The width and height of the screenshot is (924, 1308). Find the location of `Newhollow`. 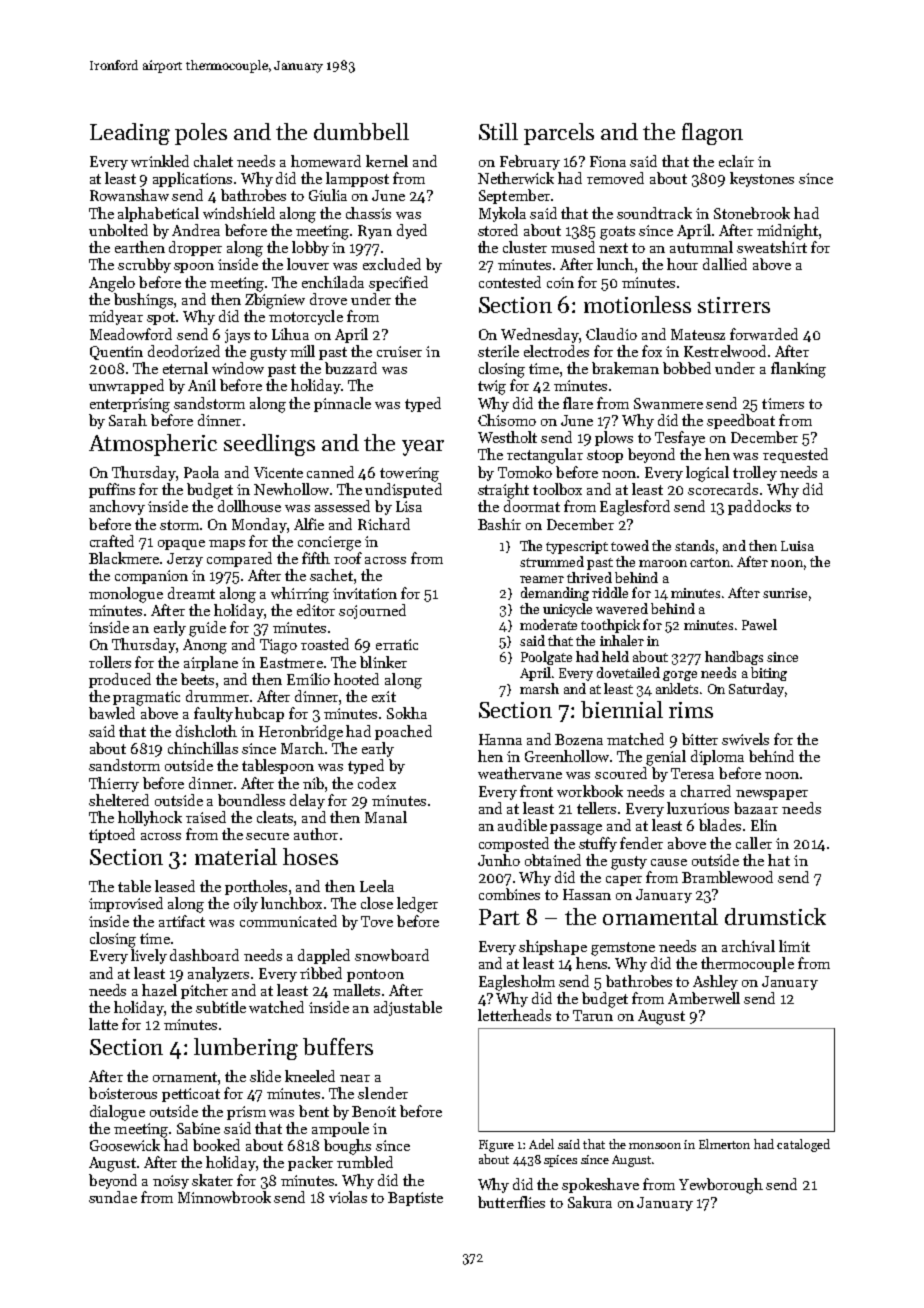

Newhollow is located at coordinates (291, 489).
